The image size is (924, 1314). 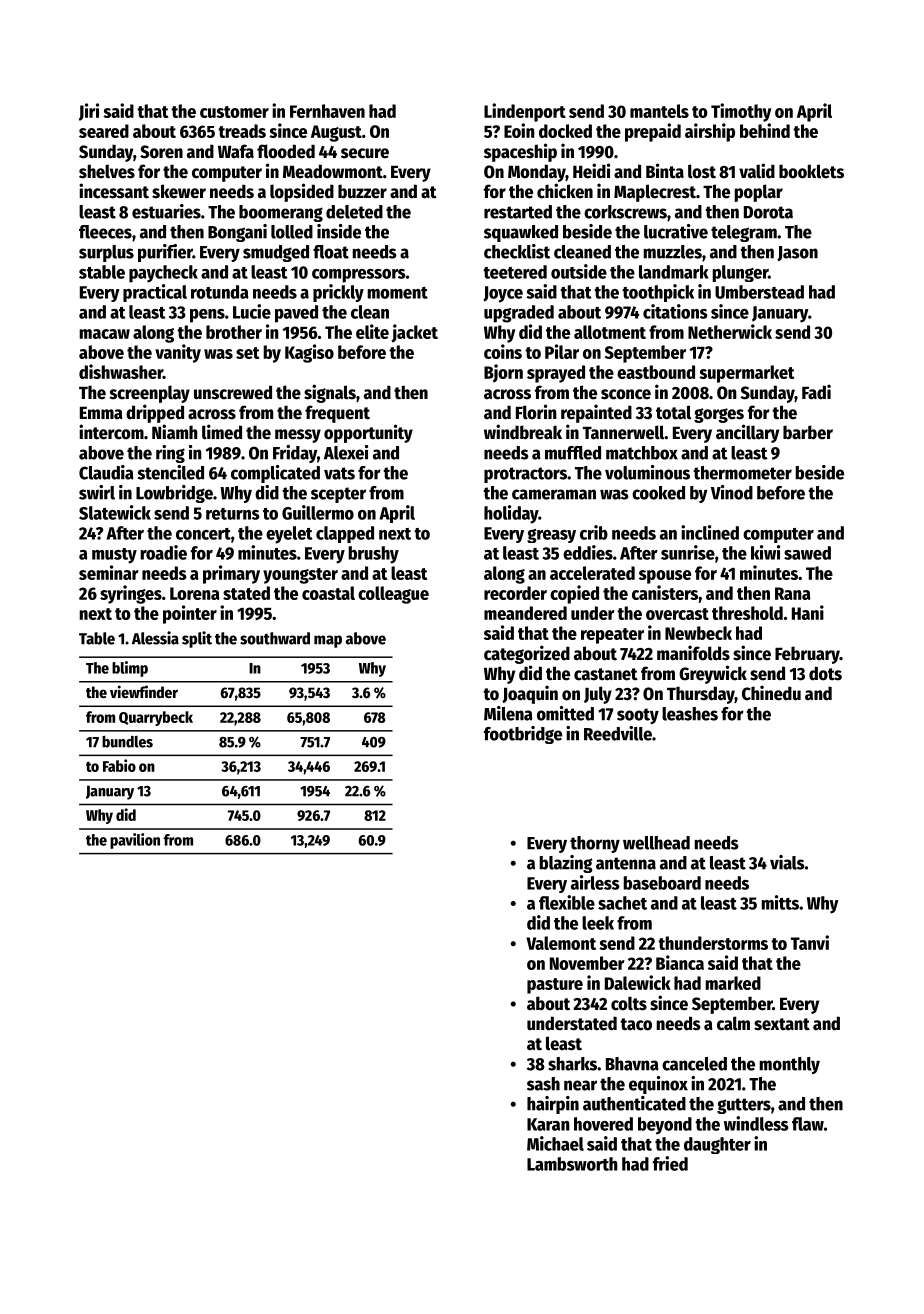 What do you see at coordinates (566, 864) in the screenshot?
I see `blazing` at bounding box center [566, 864].
